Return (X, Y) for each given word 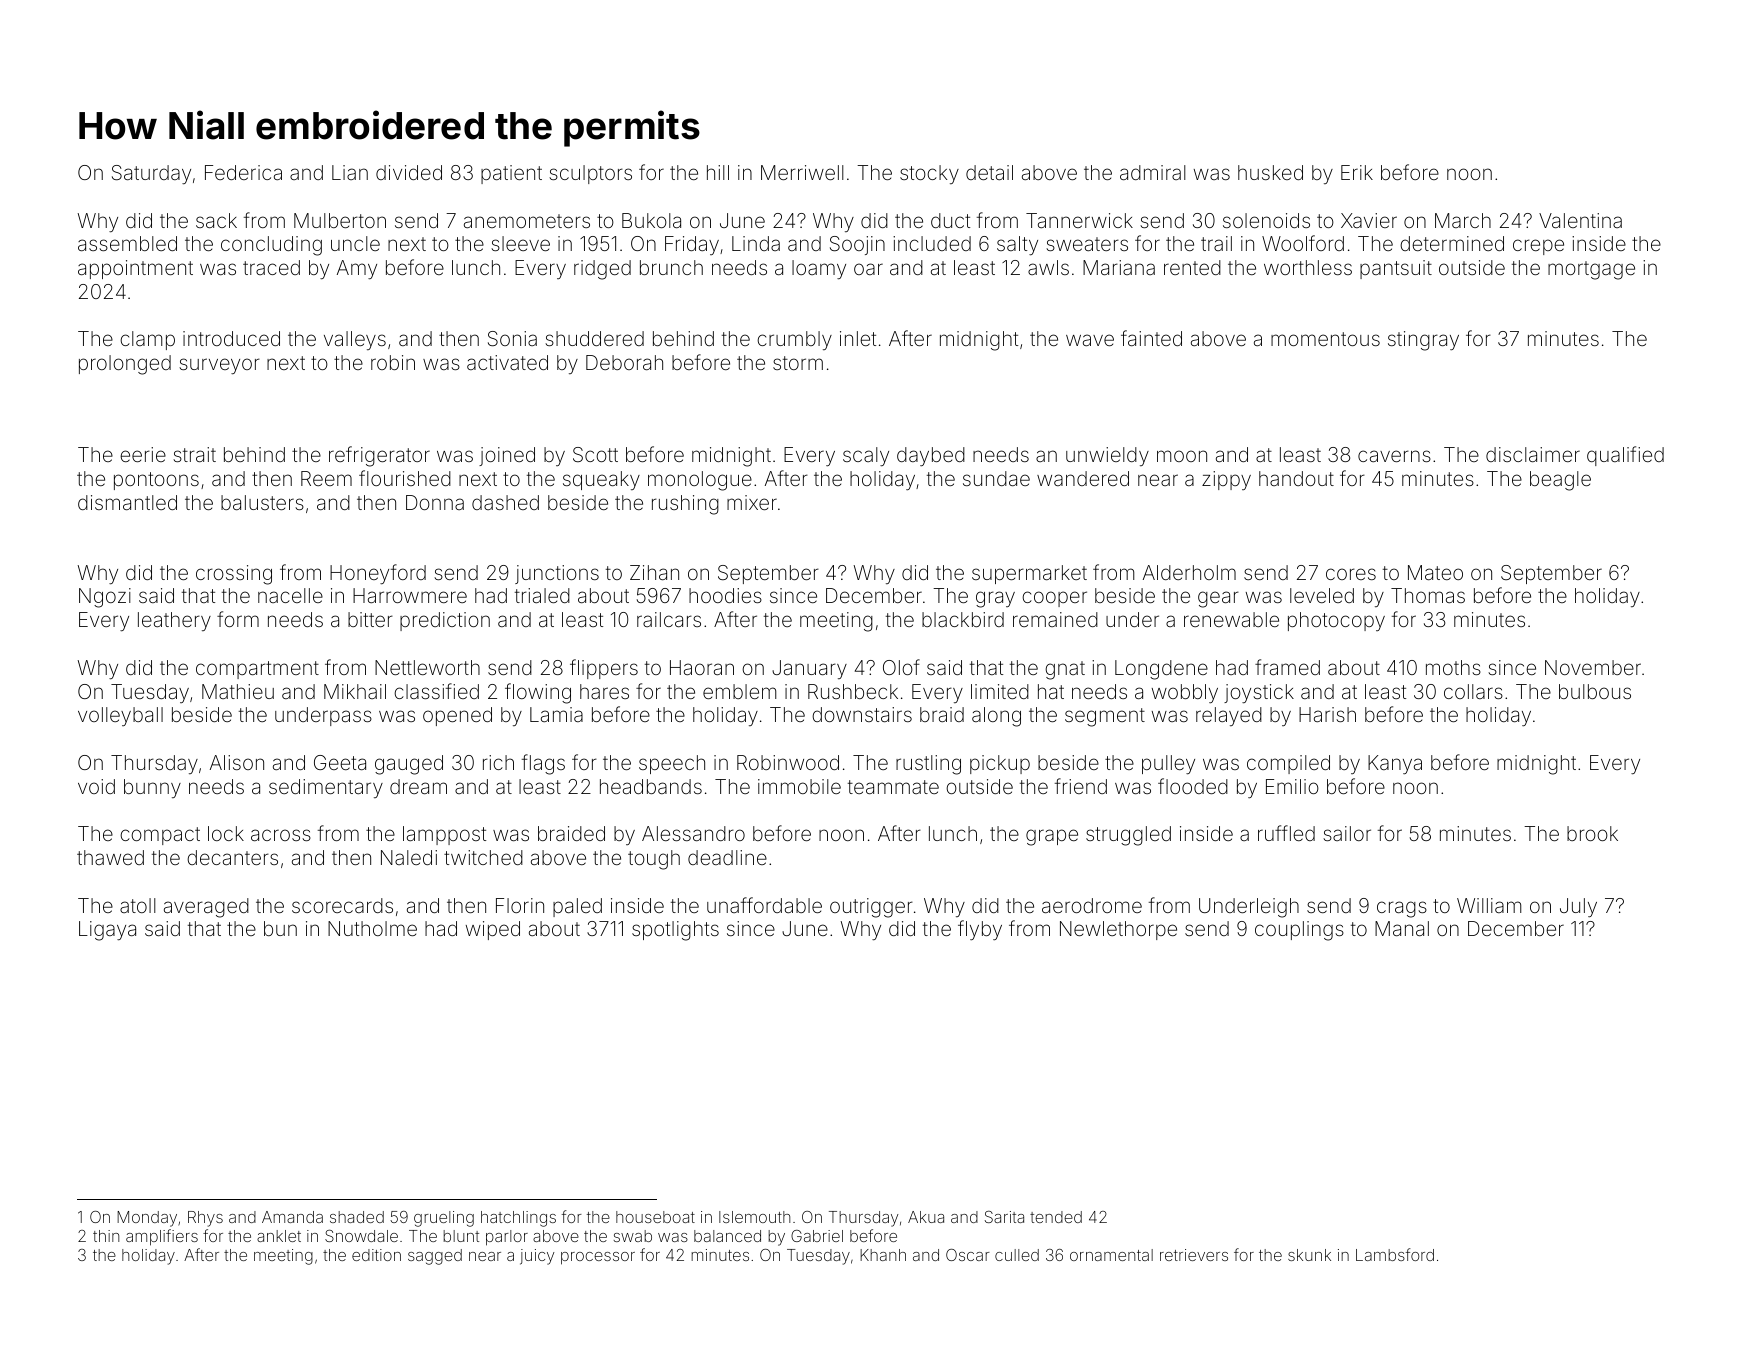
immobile (799, 786)
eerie (143, 454)
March (1463, 220)
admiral (1153, 172)
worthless (1308, 267)
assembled (127, 243)
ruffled (1286, 833)
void (96, 786)
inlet (858, 338)
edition (376, 1255)
